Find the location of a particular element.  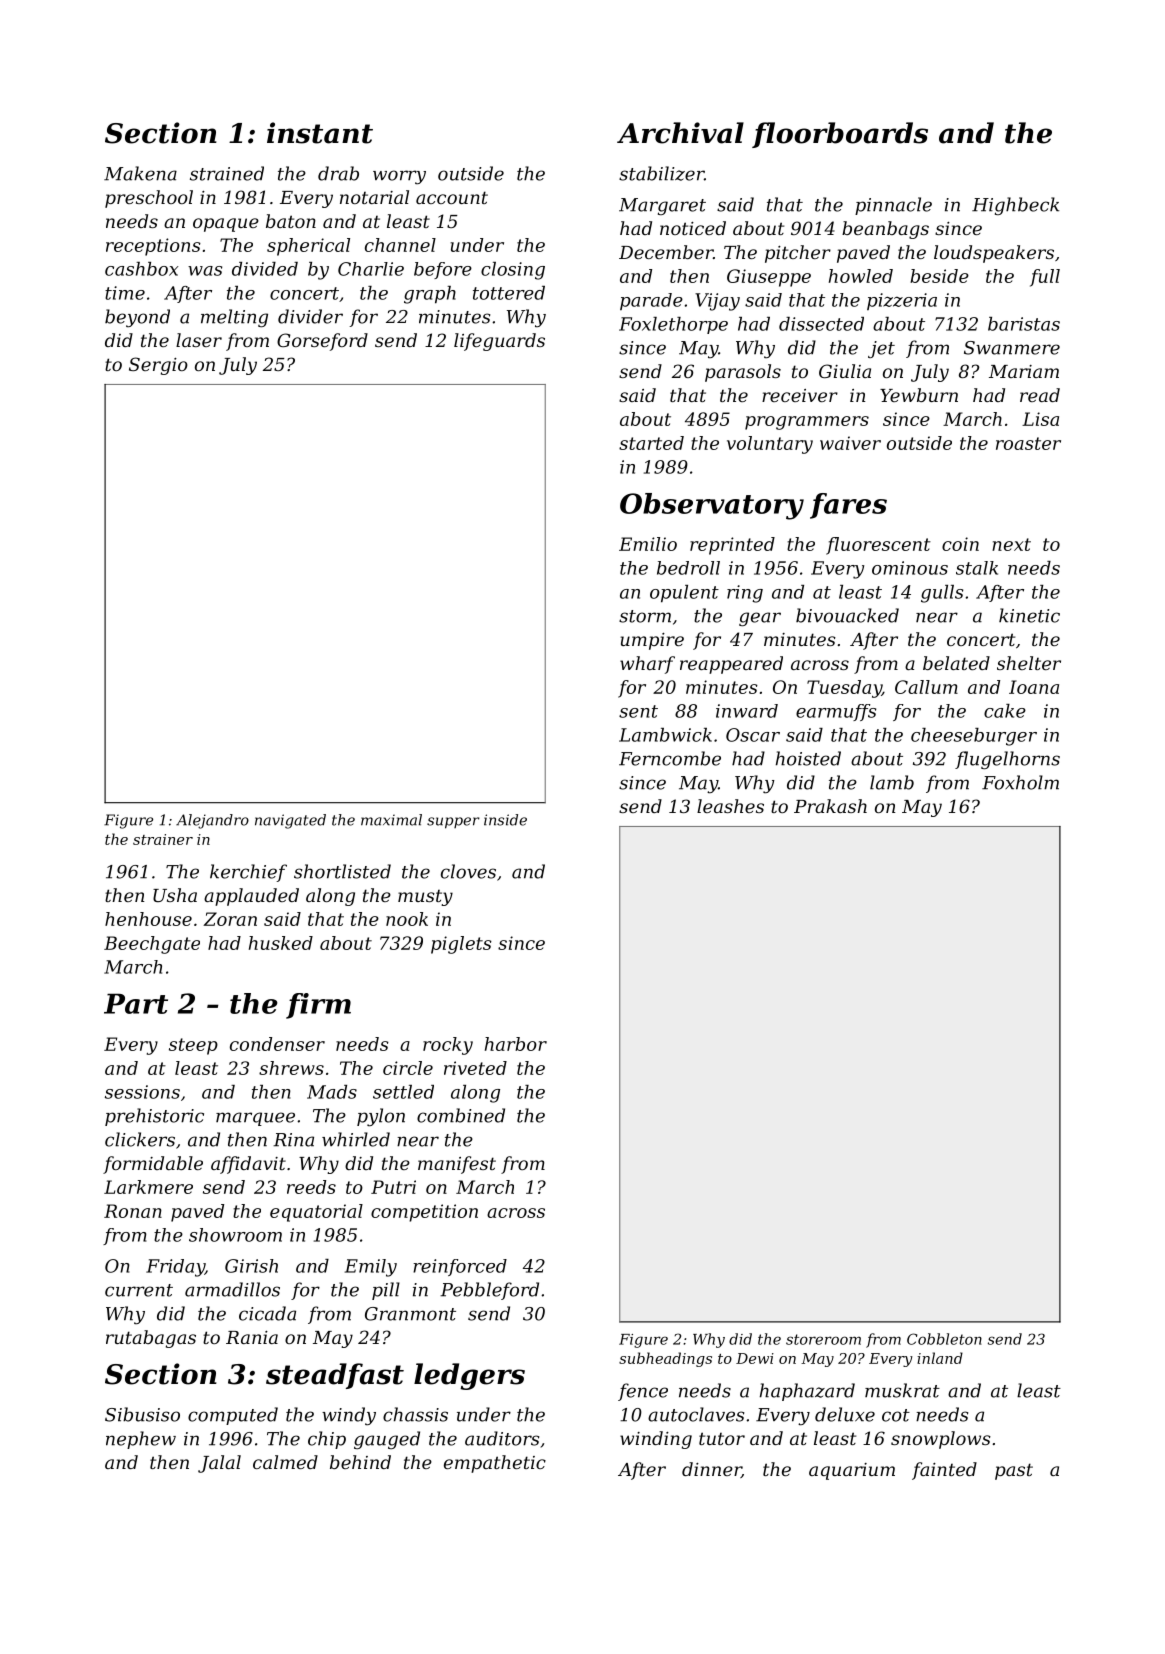

combined is located at coordinates (461, 1115).
